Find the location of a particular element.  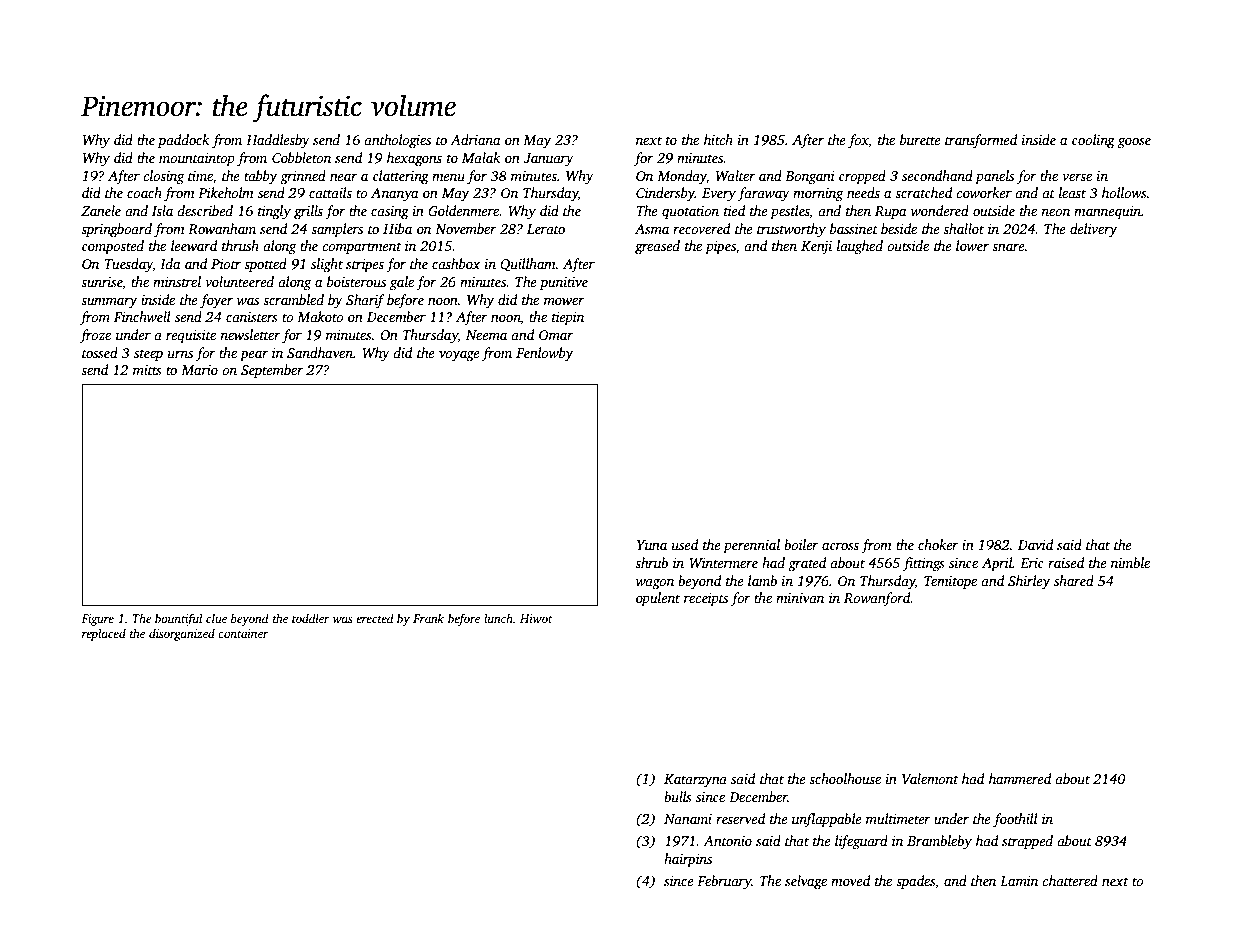

Adriana is located at coordinates (475, 139).
